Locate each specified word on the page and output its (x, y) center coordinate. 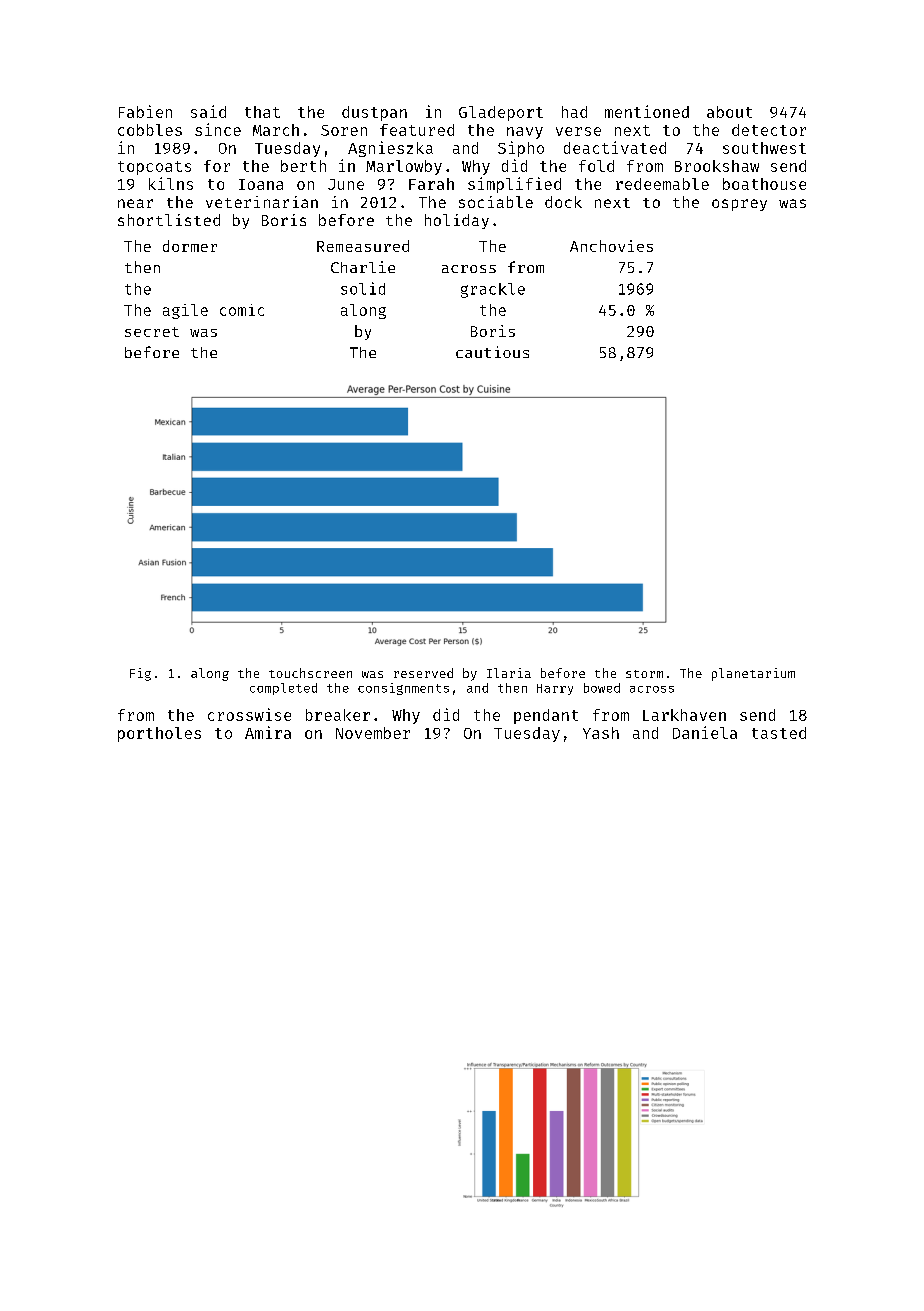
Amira (268, 732)
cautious (492, 352)
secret (152, 332)
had (574, 112)
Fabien (145, 111)
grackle (493, 290)
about (729, 112)
